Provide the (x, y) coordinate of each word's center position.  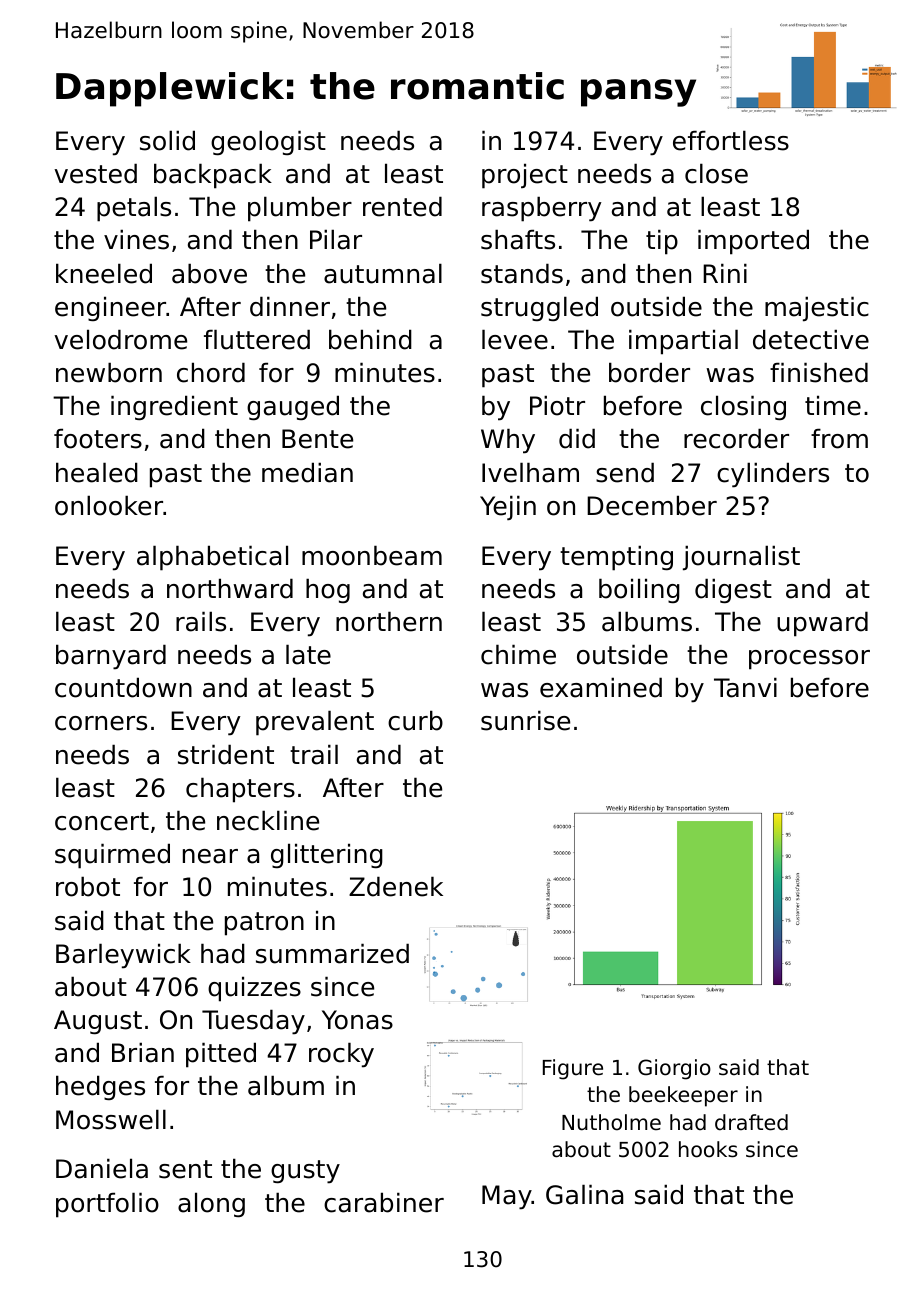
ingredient (174, 407)
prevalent (315, 723)
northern (389, 621)
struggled (539, 308)
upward (822, 624)
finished (819, 372)
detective (811, 339)
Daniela (102, 1168)
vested (95, 173)
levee (515, 339)
